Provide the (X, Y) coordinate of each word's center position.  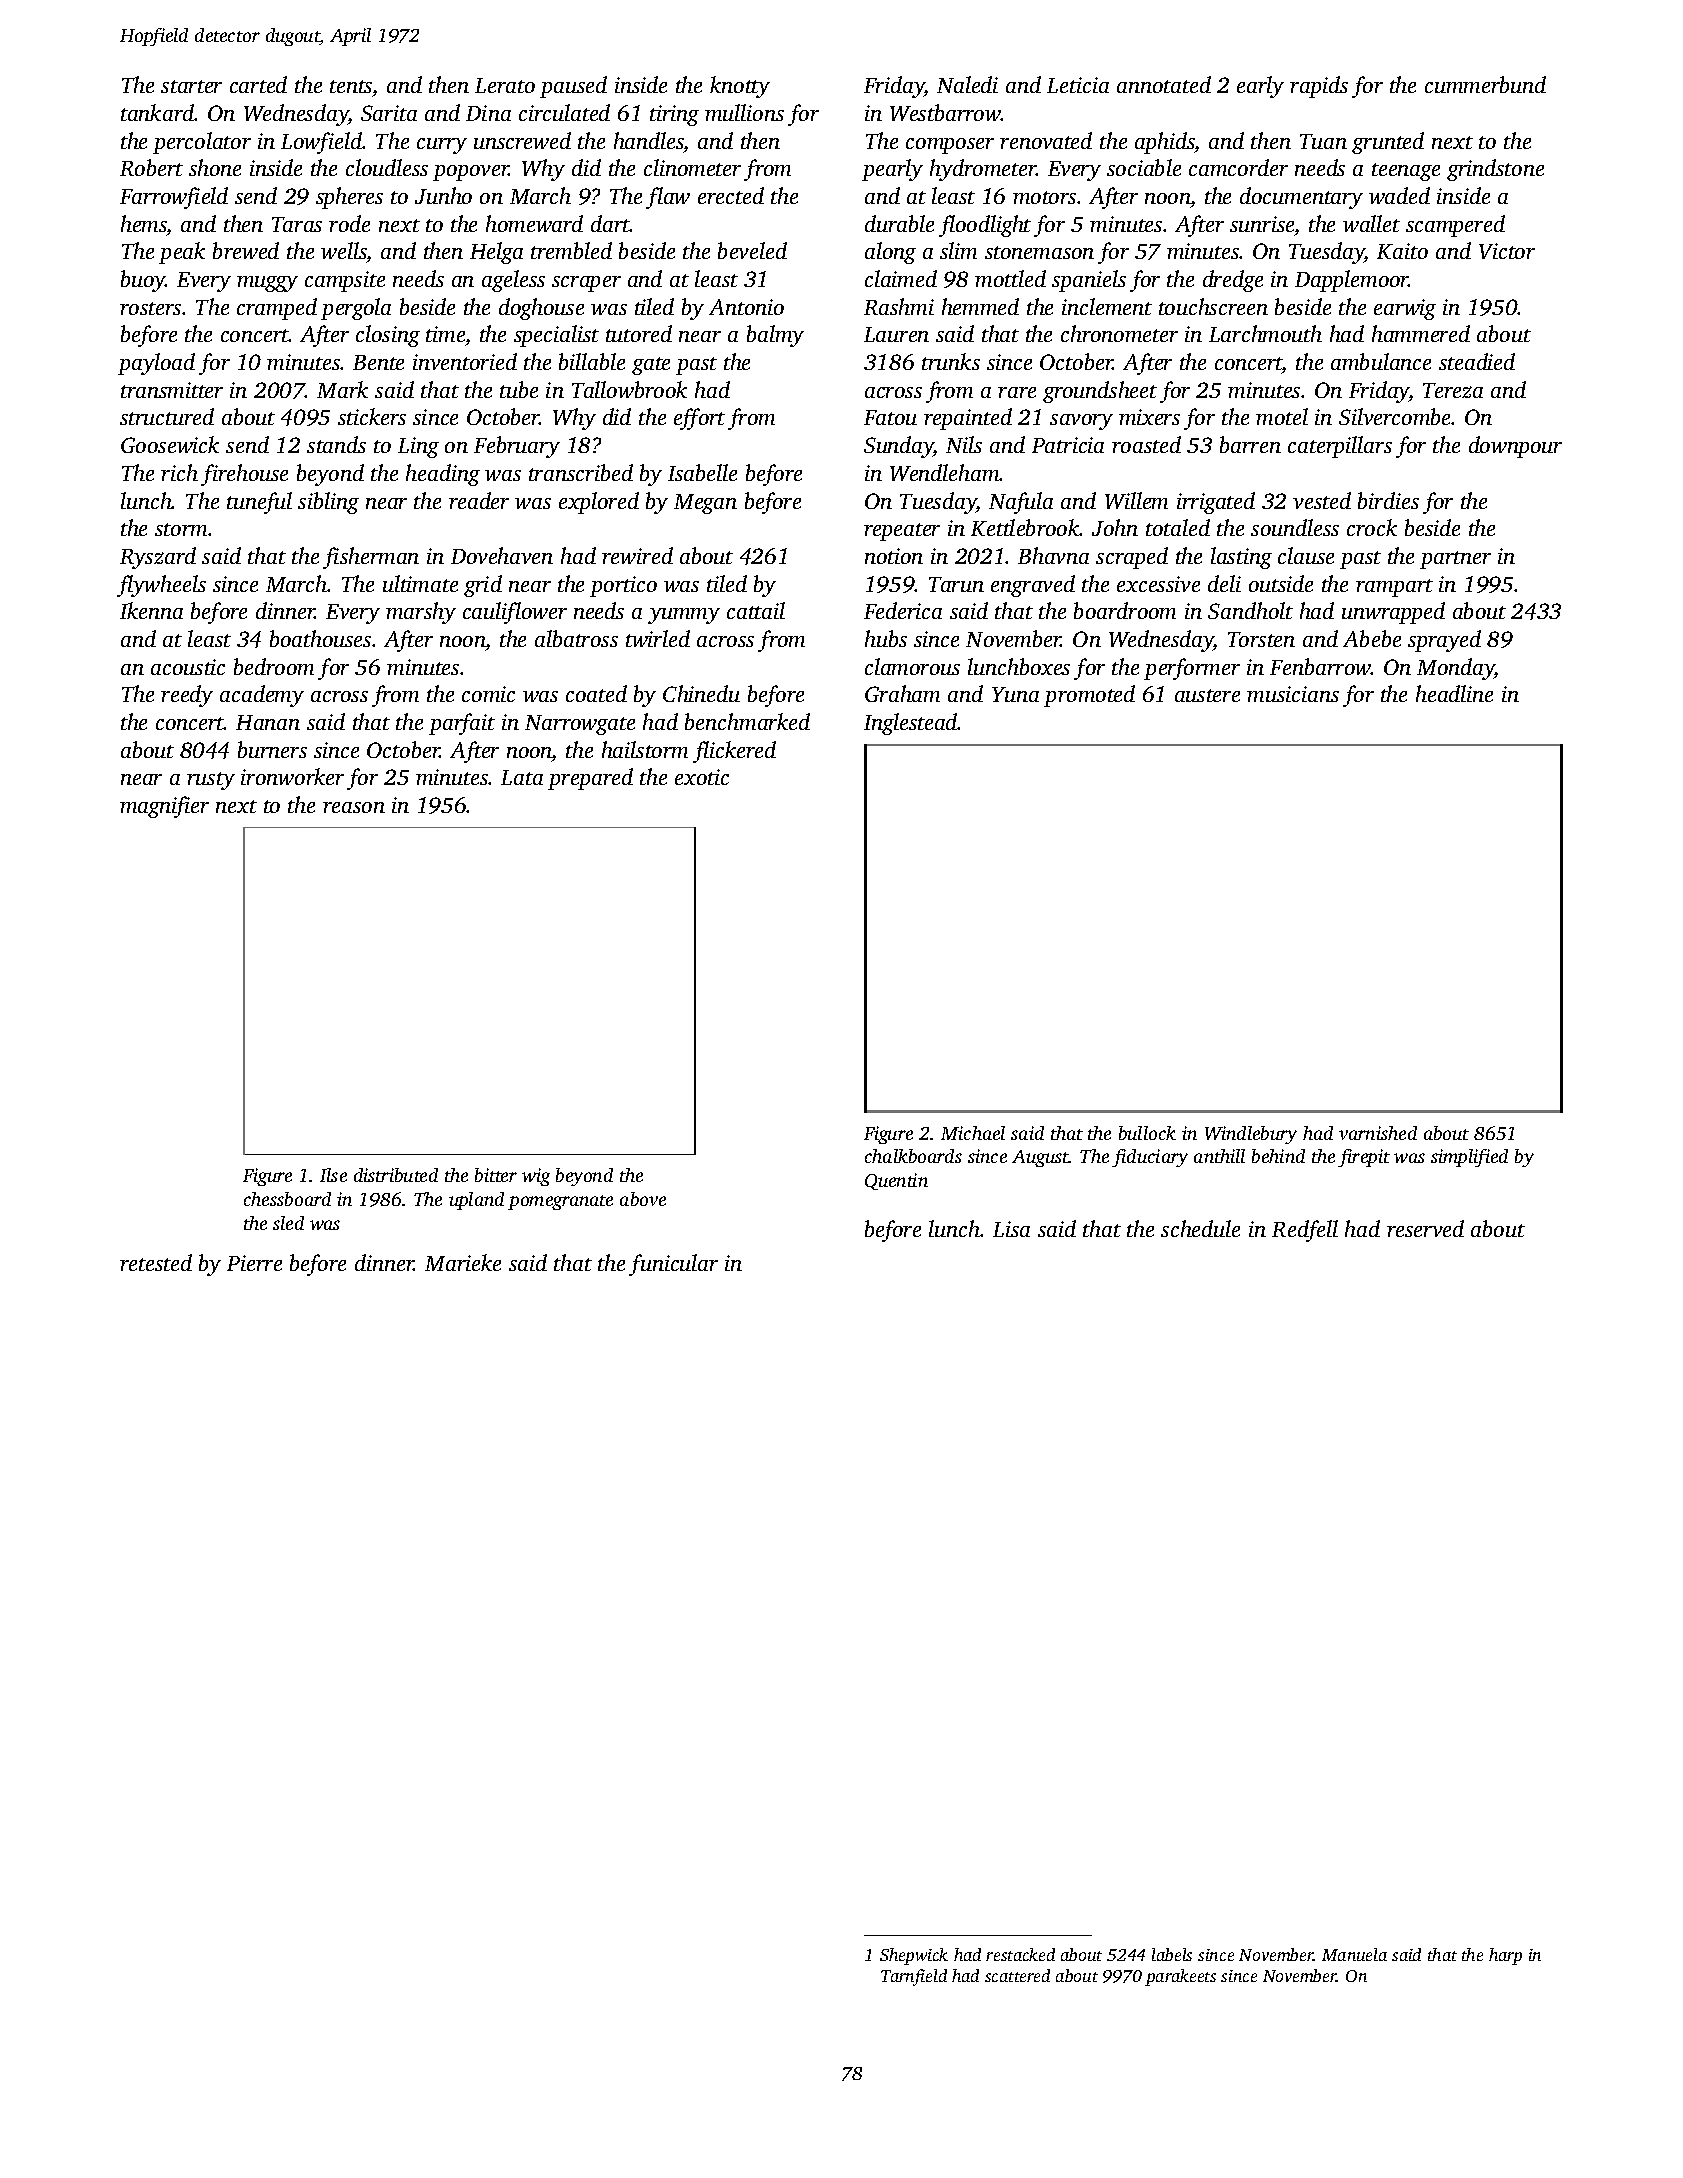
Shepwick (914, 1956)
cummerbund (1485, 84)
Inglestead (911, 724)
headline (1454, 693)
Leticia (1078, 85)
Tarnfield (914, 1977)
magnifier (164, 807)
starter (191, 86)
